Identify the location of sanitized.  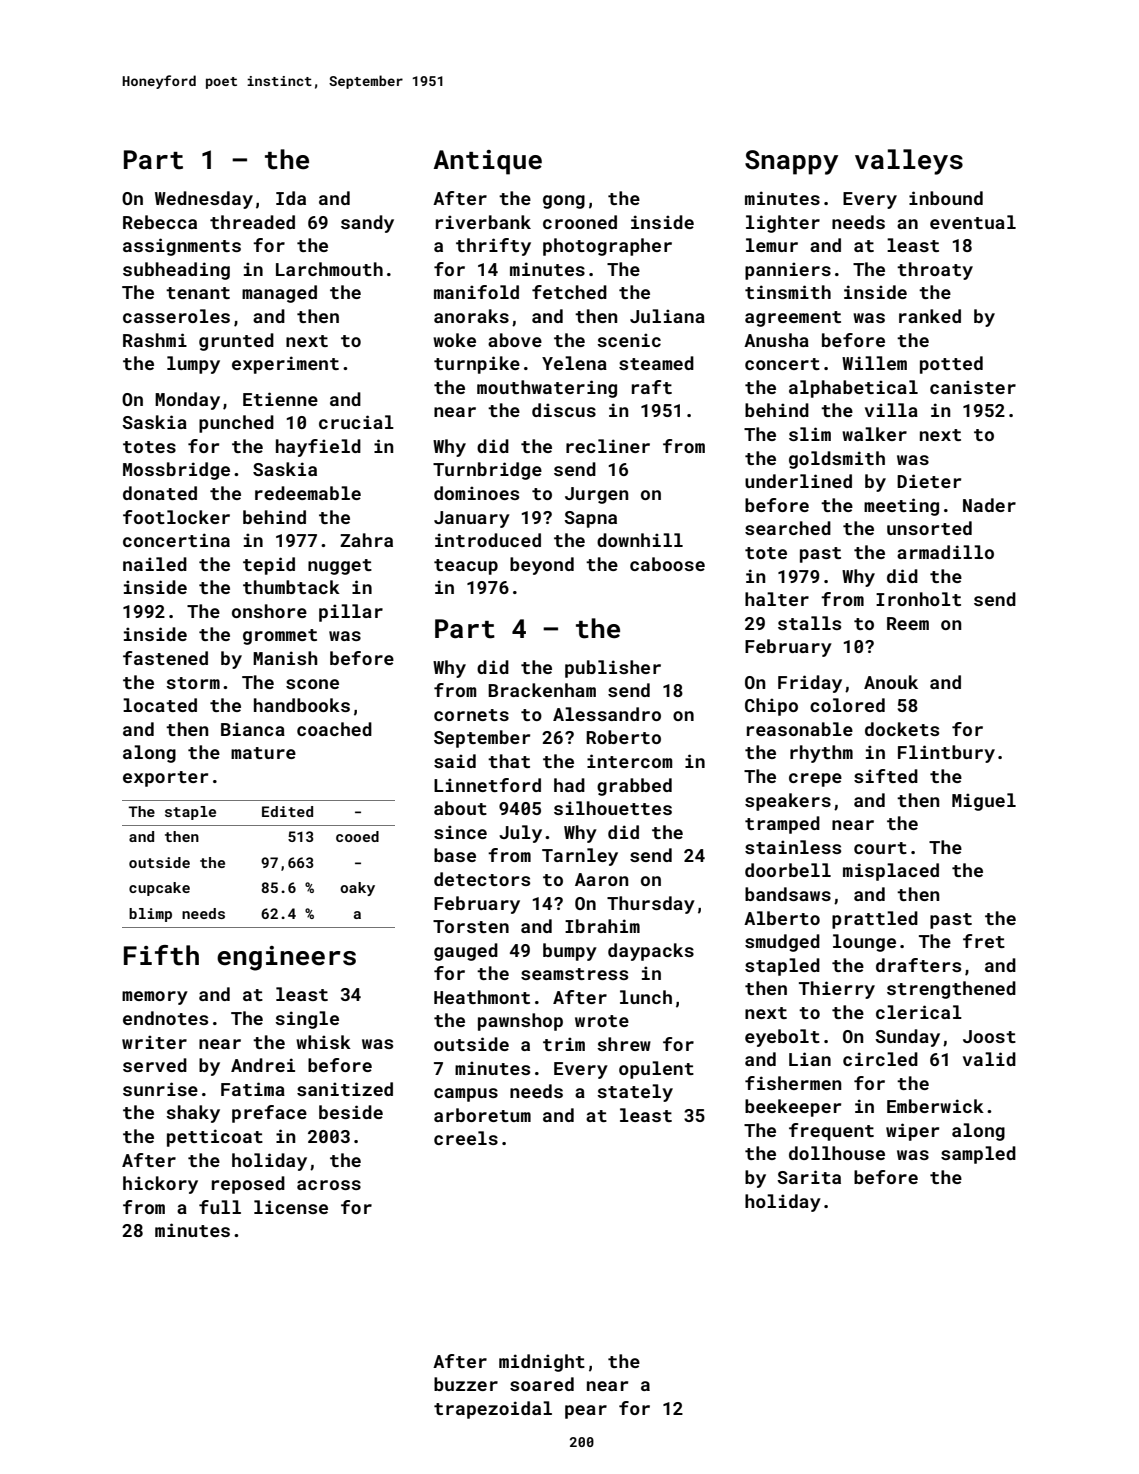
(345, 1089).
